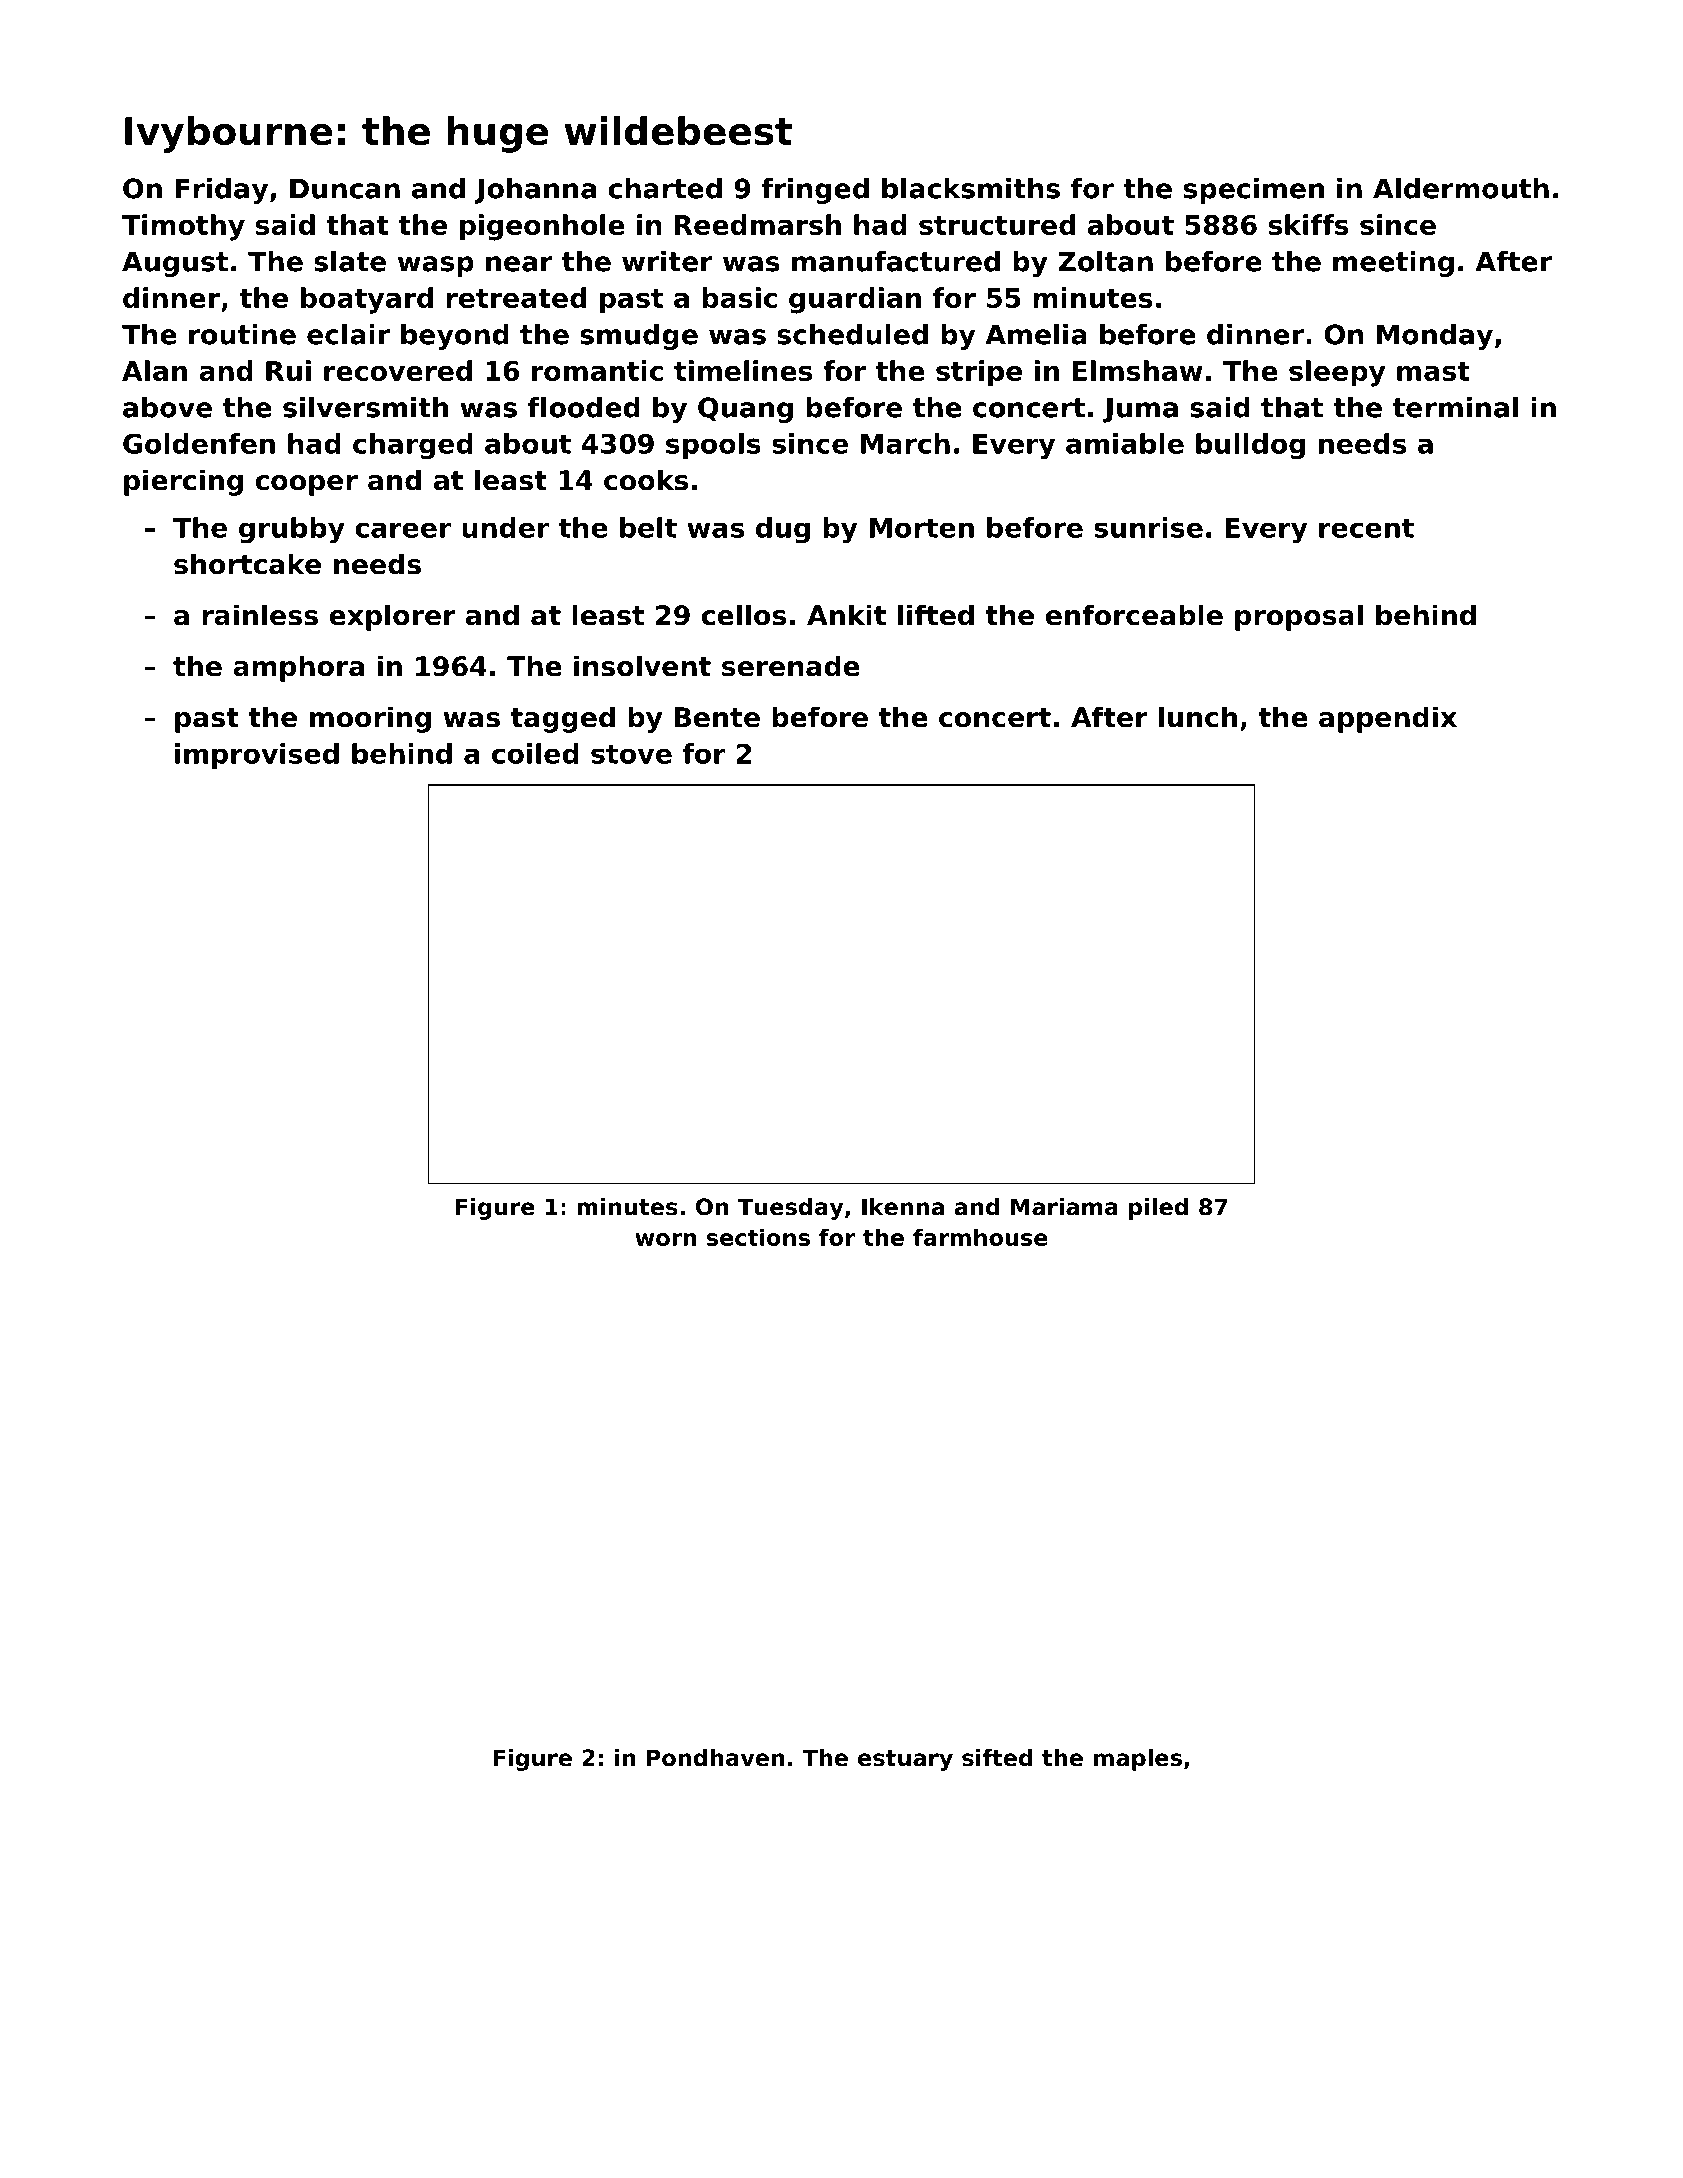 Image resolution: width=1683 pixels, height=2178 pixels. What do you see at coordinates (1138, 1760) in the screenshot?
I see `maples` at bounding box center [1138, 1760].
